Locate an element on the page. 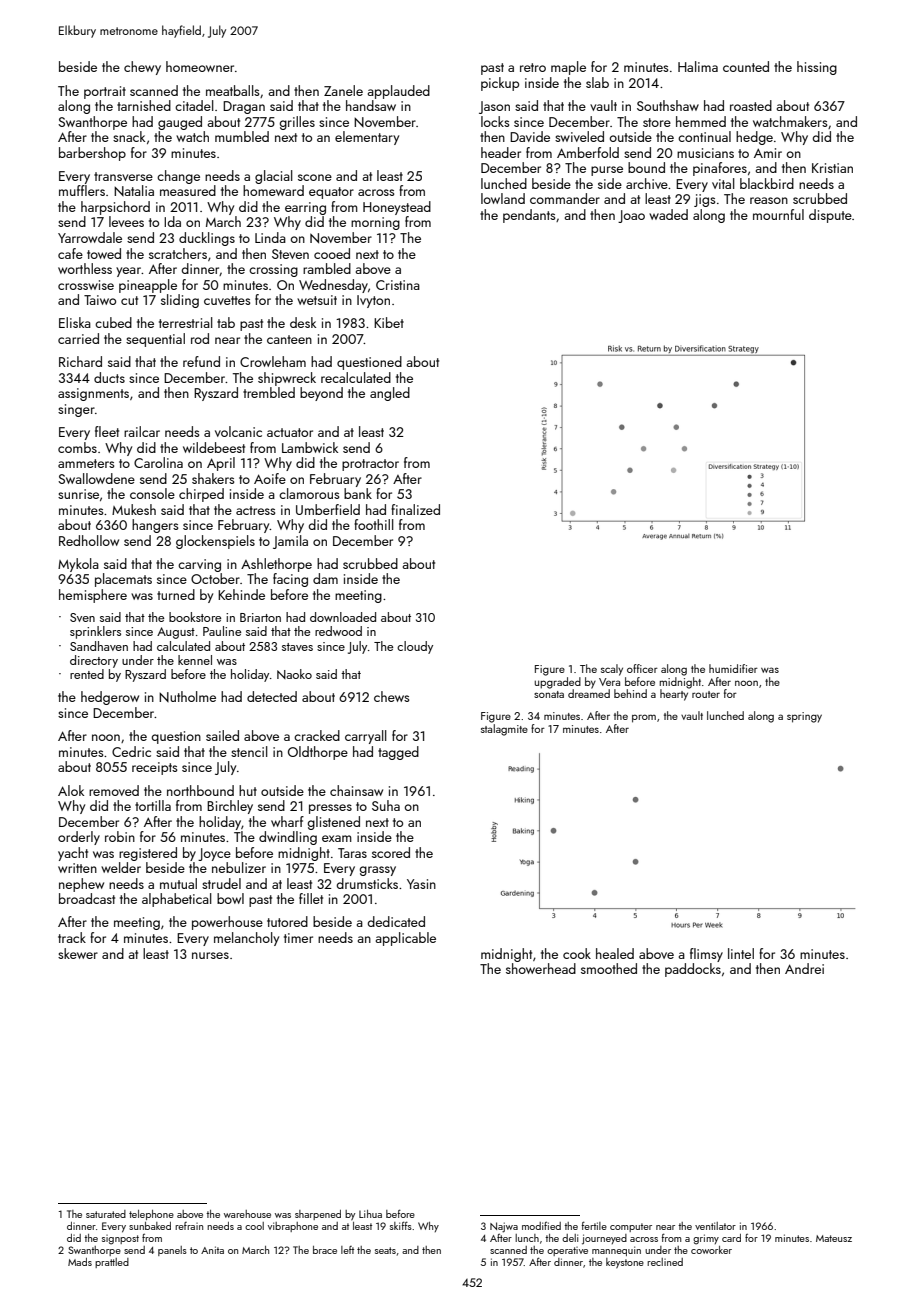  waded is located at coordinates (668, 214).
